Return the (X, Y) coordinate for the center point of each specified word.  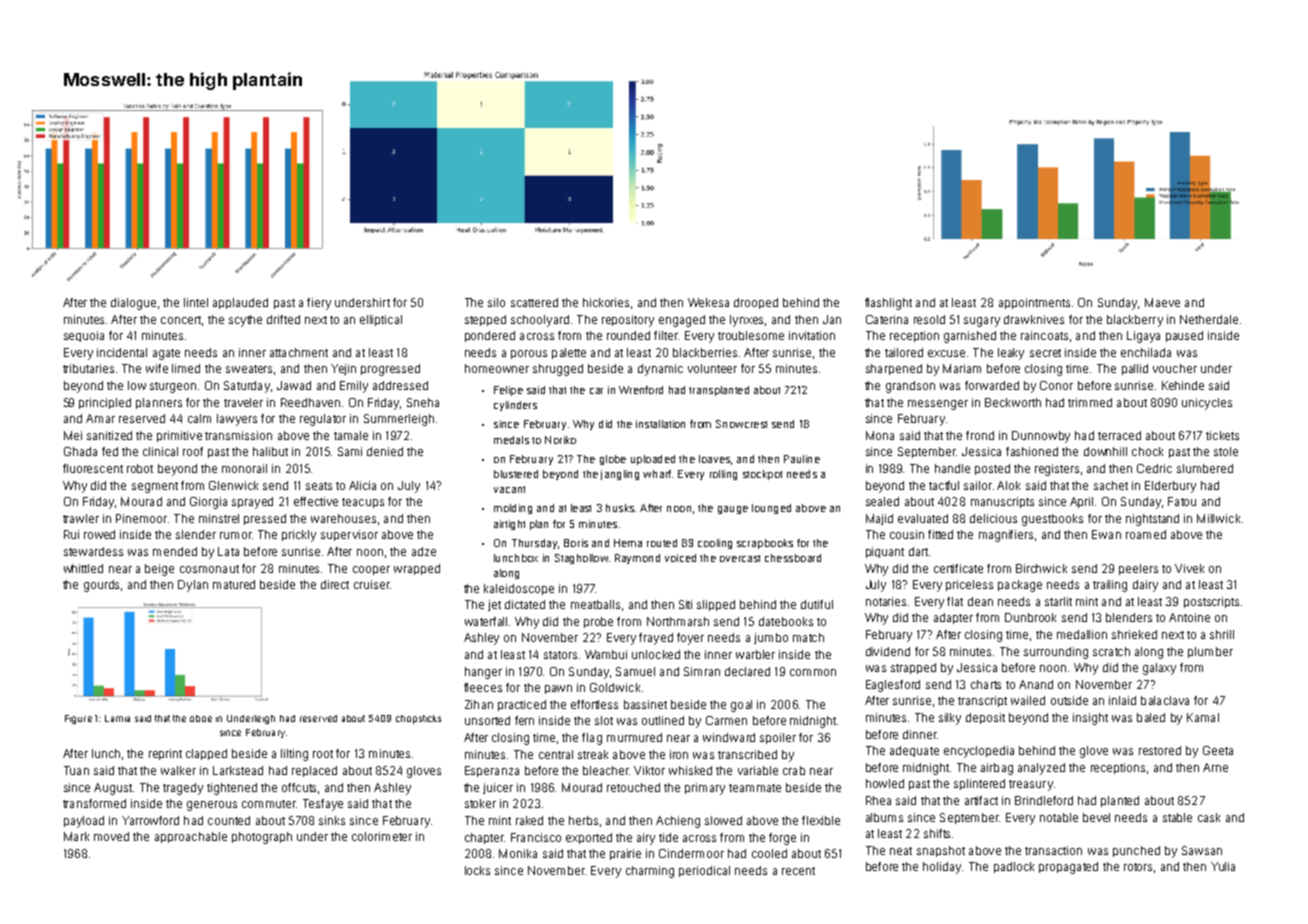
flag (592, 739)
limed (186, 368)
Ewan (1106, 534)
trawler (81, 518)
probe (598, 622)
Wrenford (641, 390)
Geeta (1218, 750)
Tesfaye (323, 805)
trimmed (1090, 402)
